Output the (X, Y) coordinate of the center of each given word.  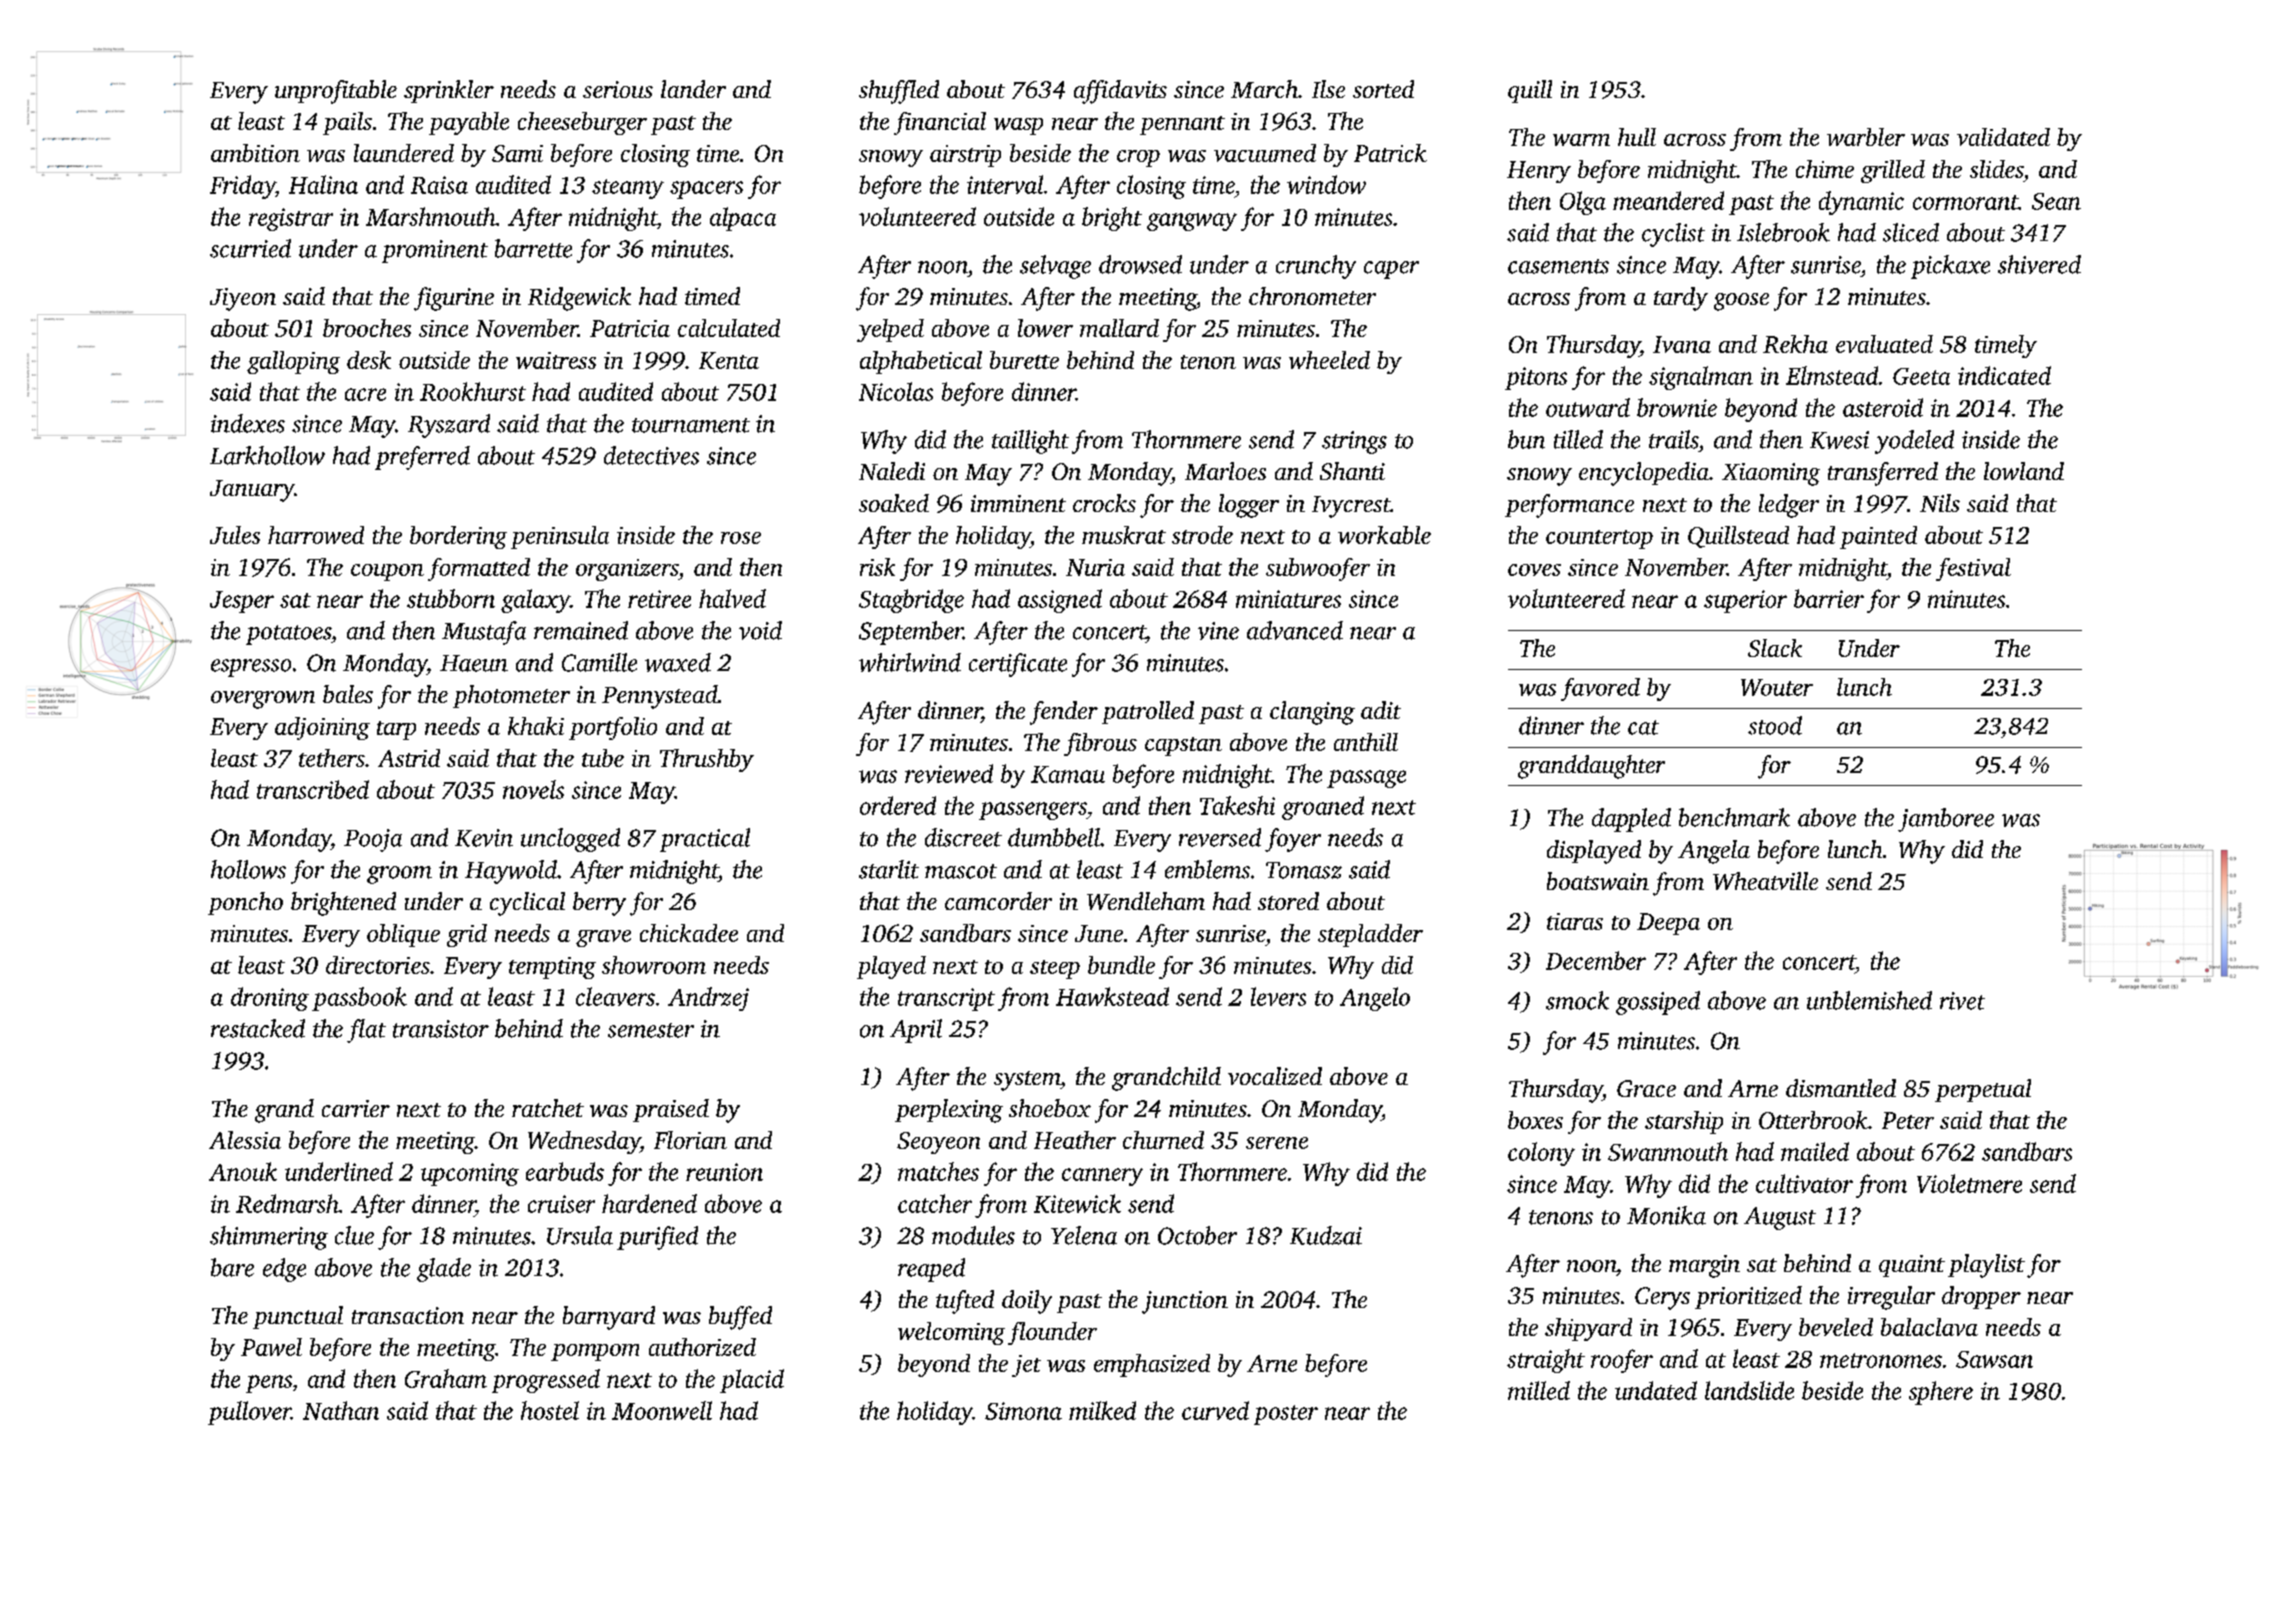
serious (618, 89)
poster (1286, 1415)
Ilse (1328, 89)
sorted (1383, 89)
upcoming (470, 1174)
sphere (1941, 1393)
